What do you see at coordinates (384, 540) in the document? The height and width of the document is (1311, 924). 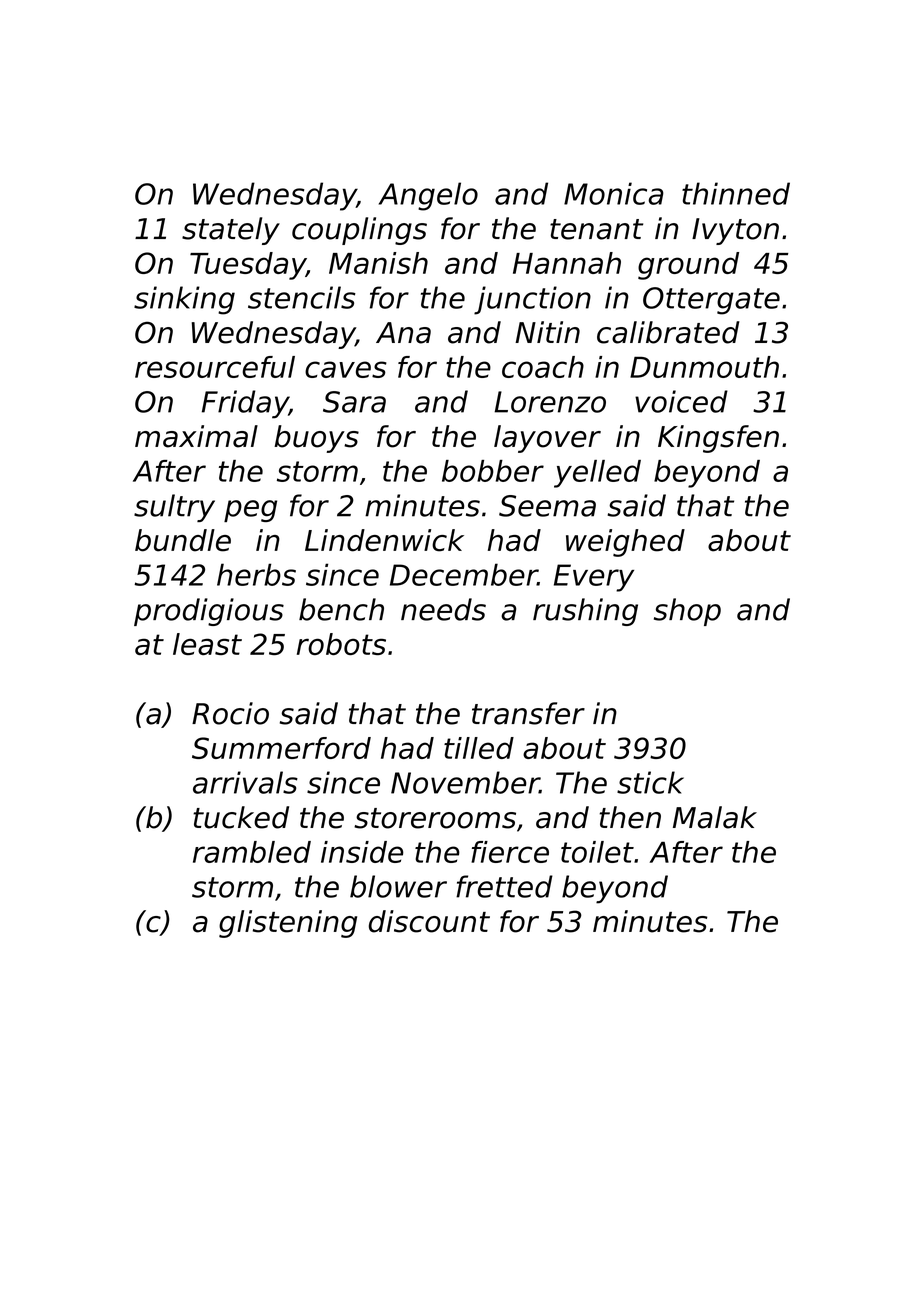 I see `Lindenwick` at bounding box center [384, 540].
